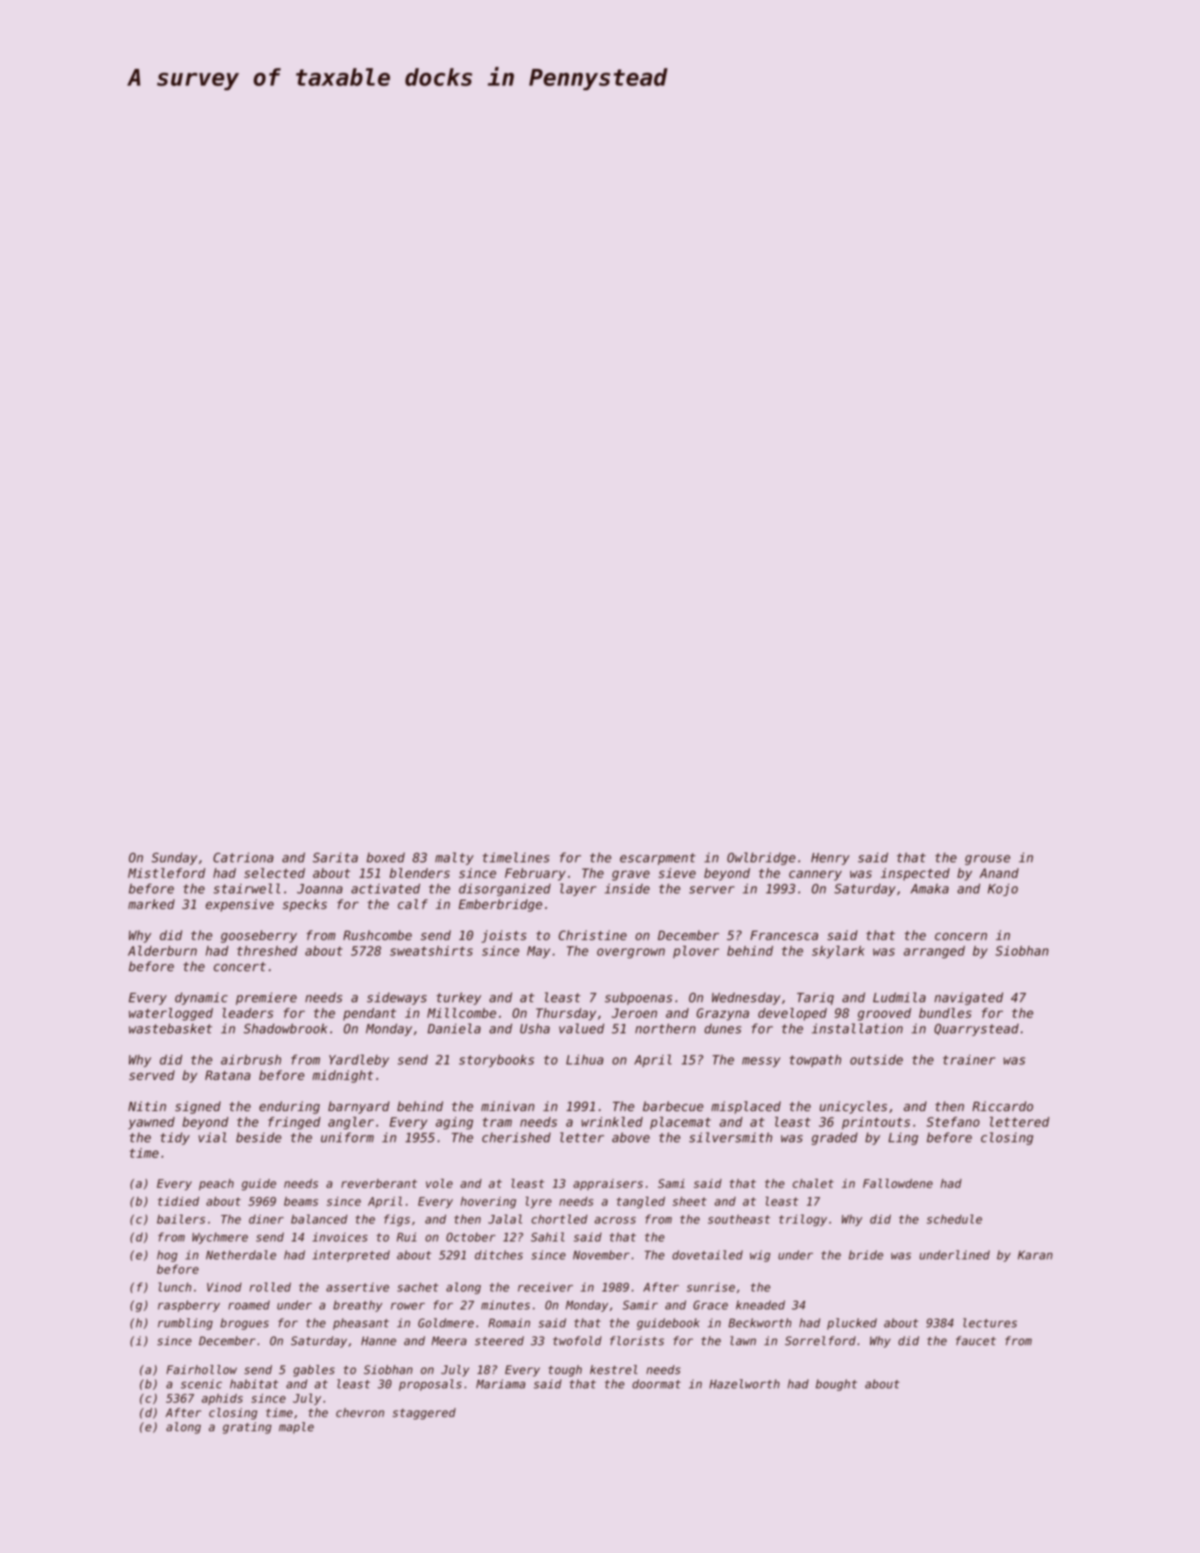 The height and width of the screenshot is (1553, 1200). I want to click on enduring, so click(289, 1107).
